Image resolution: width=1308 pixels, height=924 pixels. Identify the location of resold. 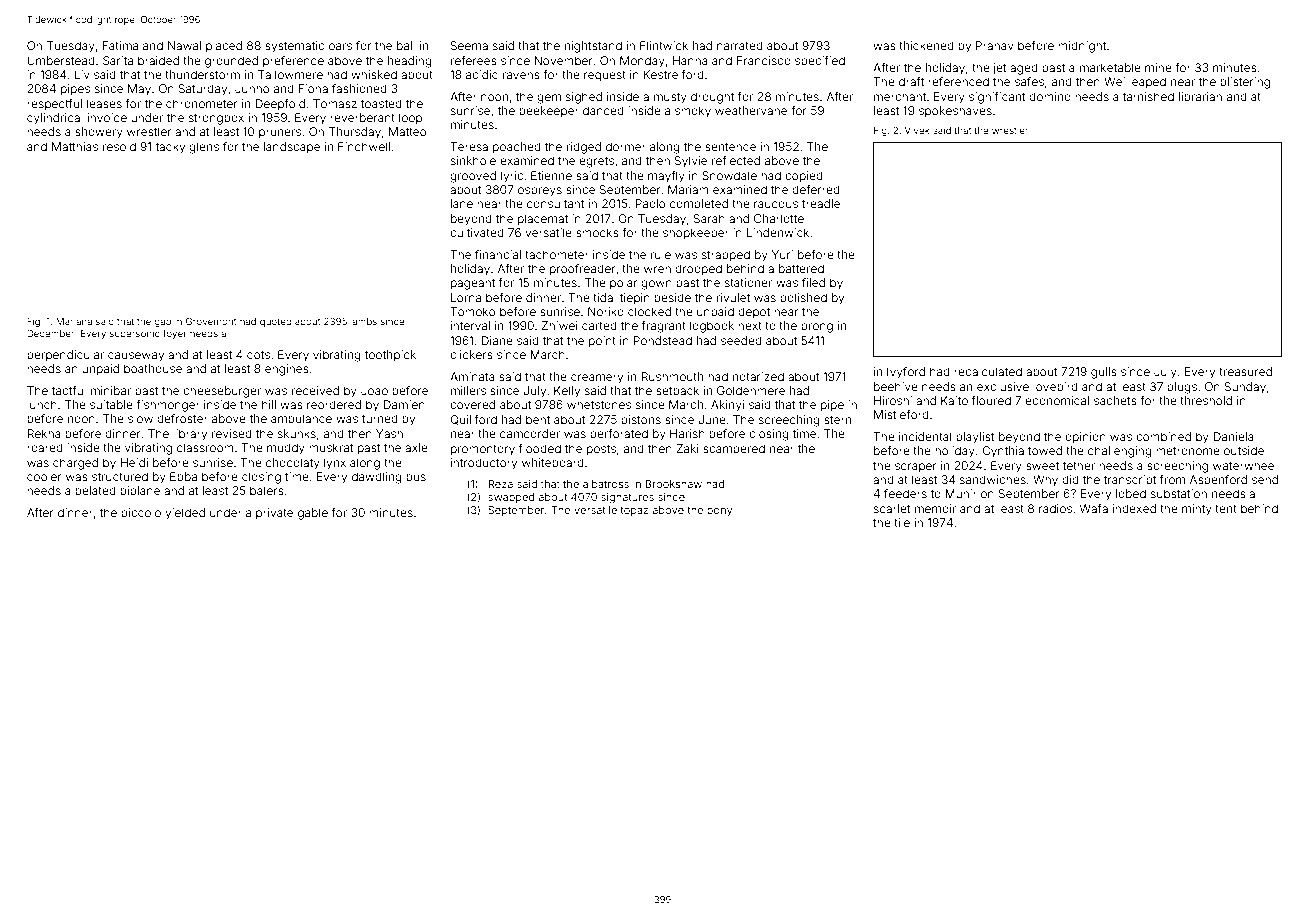
(119, 146).
